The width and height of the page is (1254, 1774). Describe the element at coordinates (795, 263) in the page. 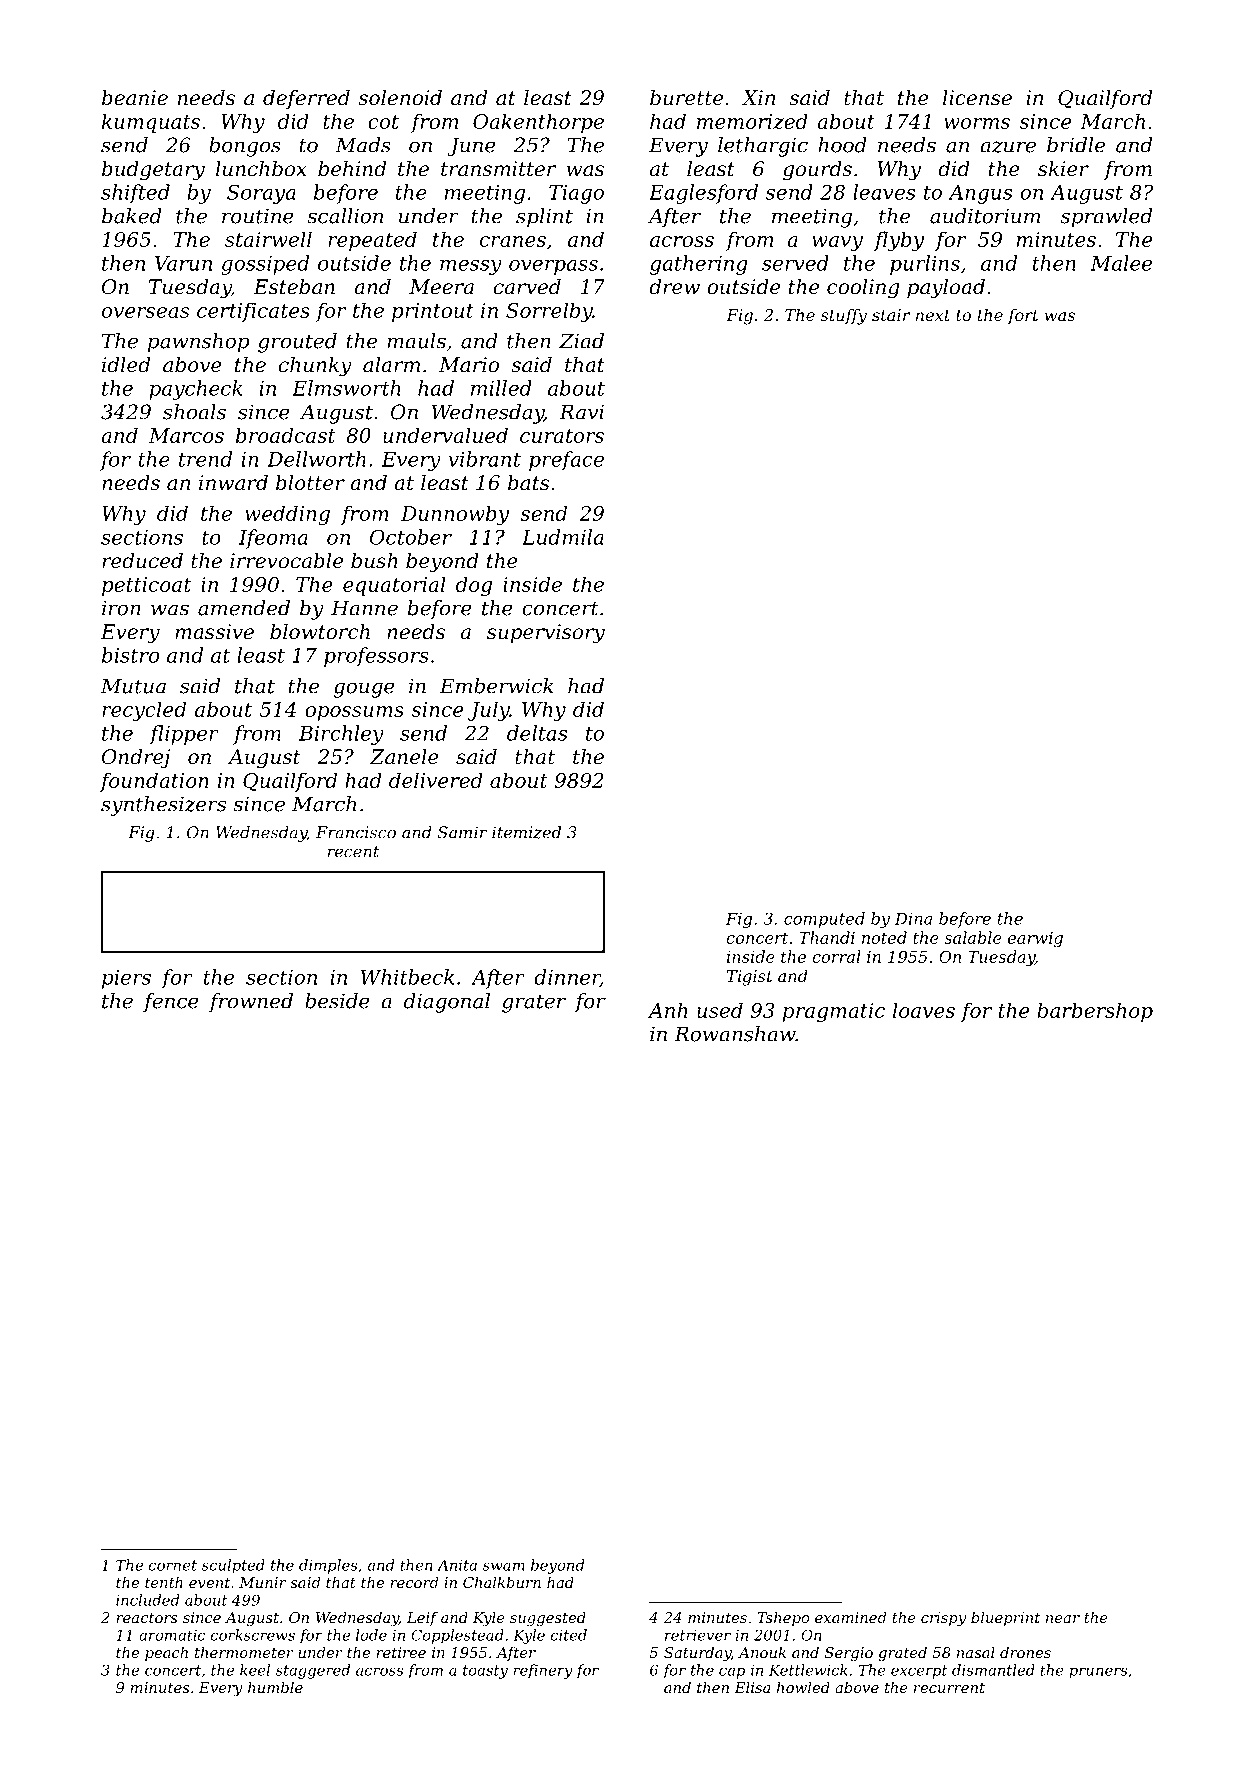

I see `served` at that location.
